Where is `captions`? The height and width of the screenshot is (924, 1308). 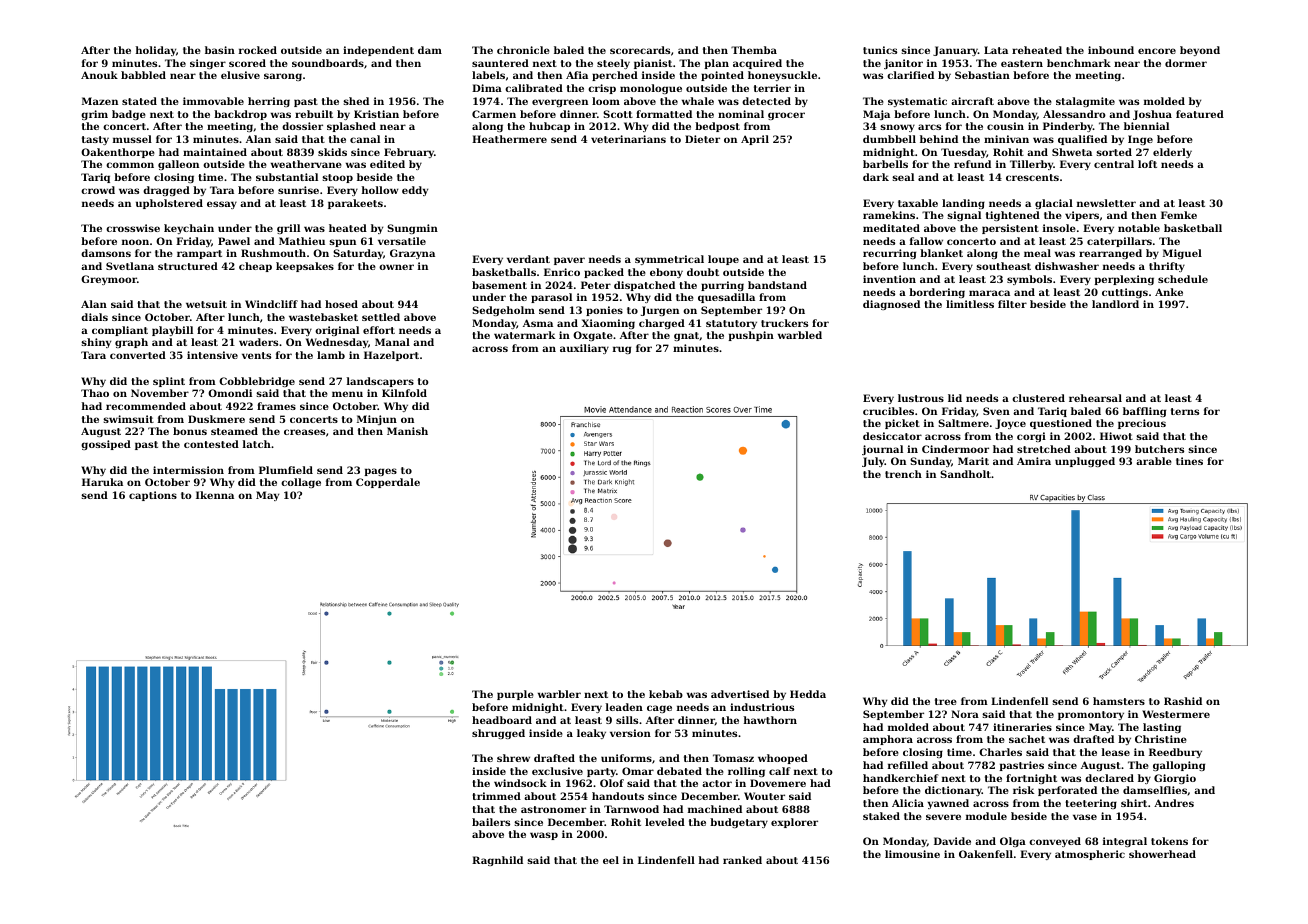 captions is located at coordinates (153, 496).
